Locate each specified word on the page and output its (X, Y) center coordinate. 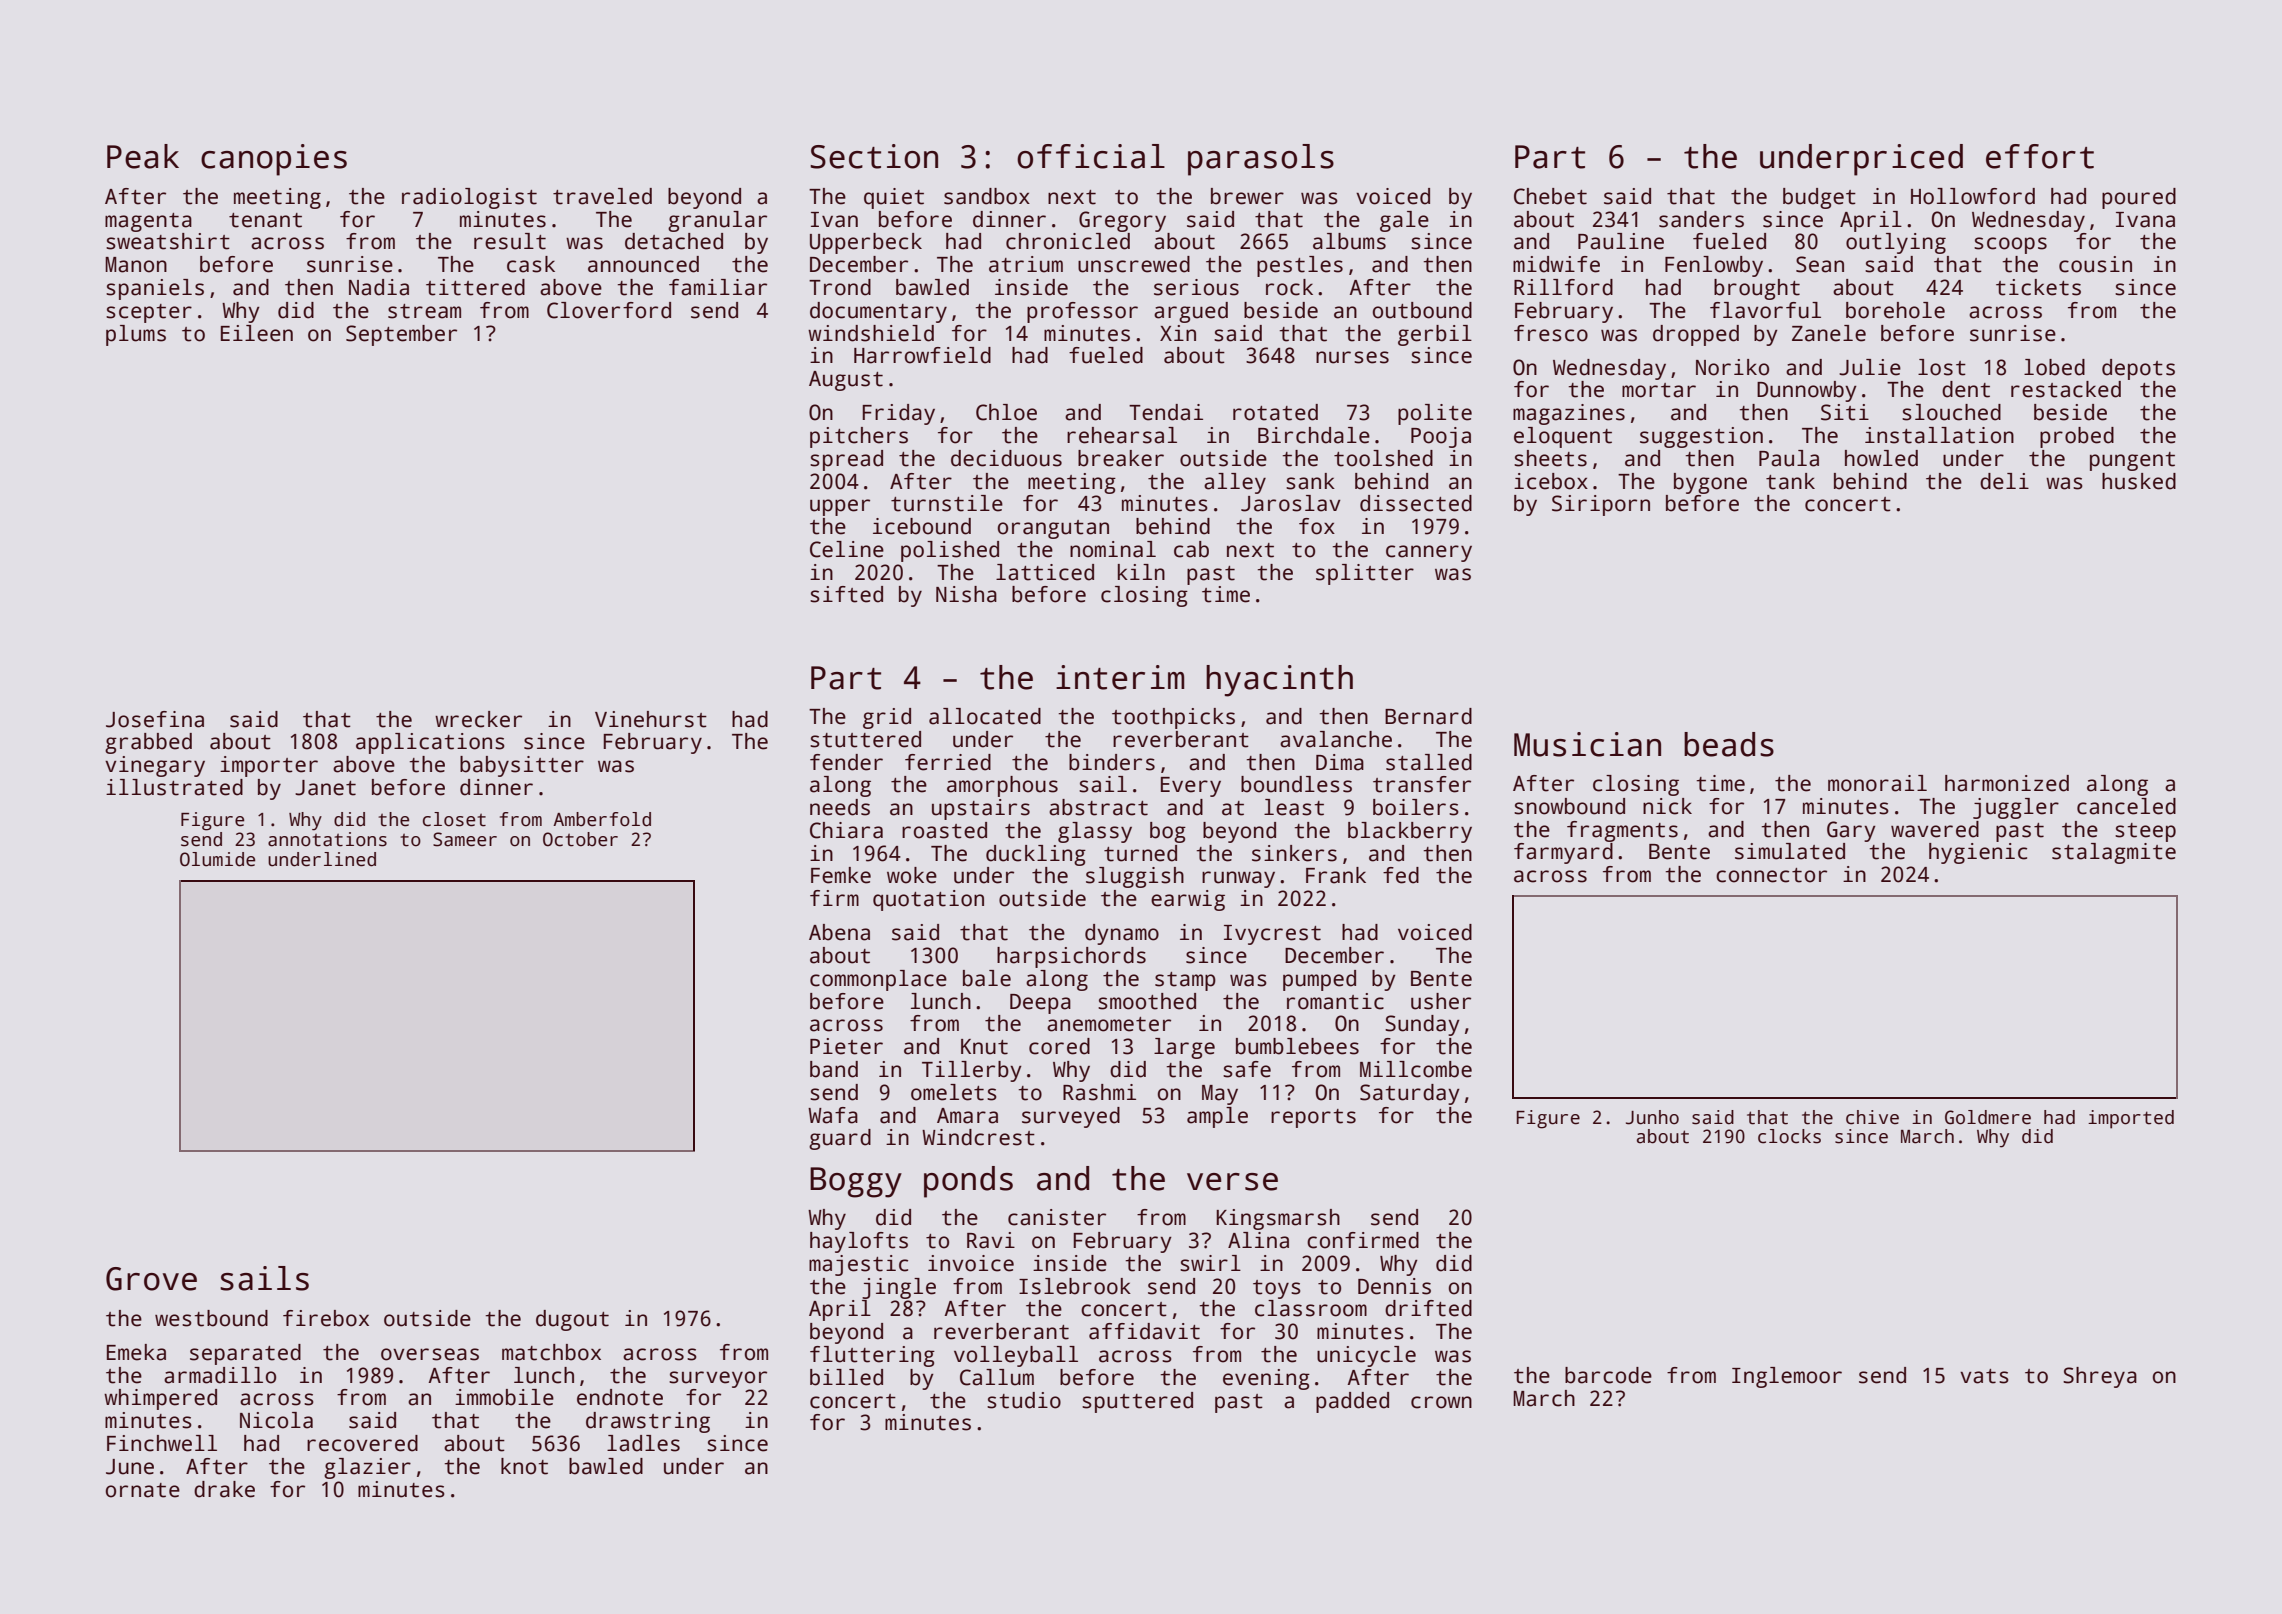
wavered (1935, 829)
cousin (2095, 264)
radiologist (469, 198)
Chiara (846, 830)
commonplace (878, 980)
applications (430, 743)
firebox (326, 1318)
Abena (839, 932)
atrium (1026, 264)
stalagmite (2114, 853)
